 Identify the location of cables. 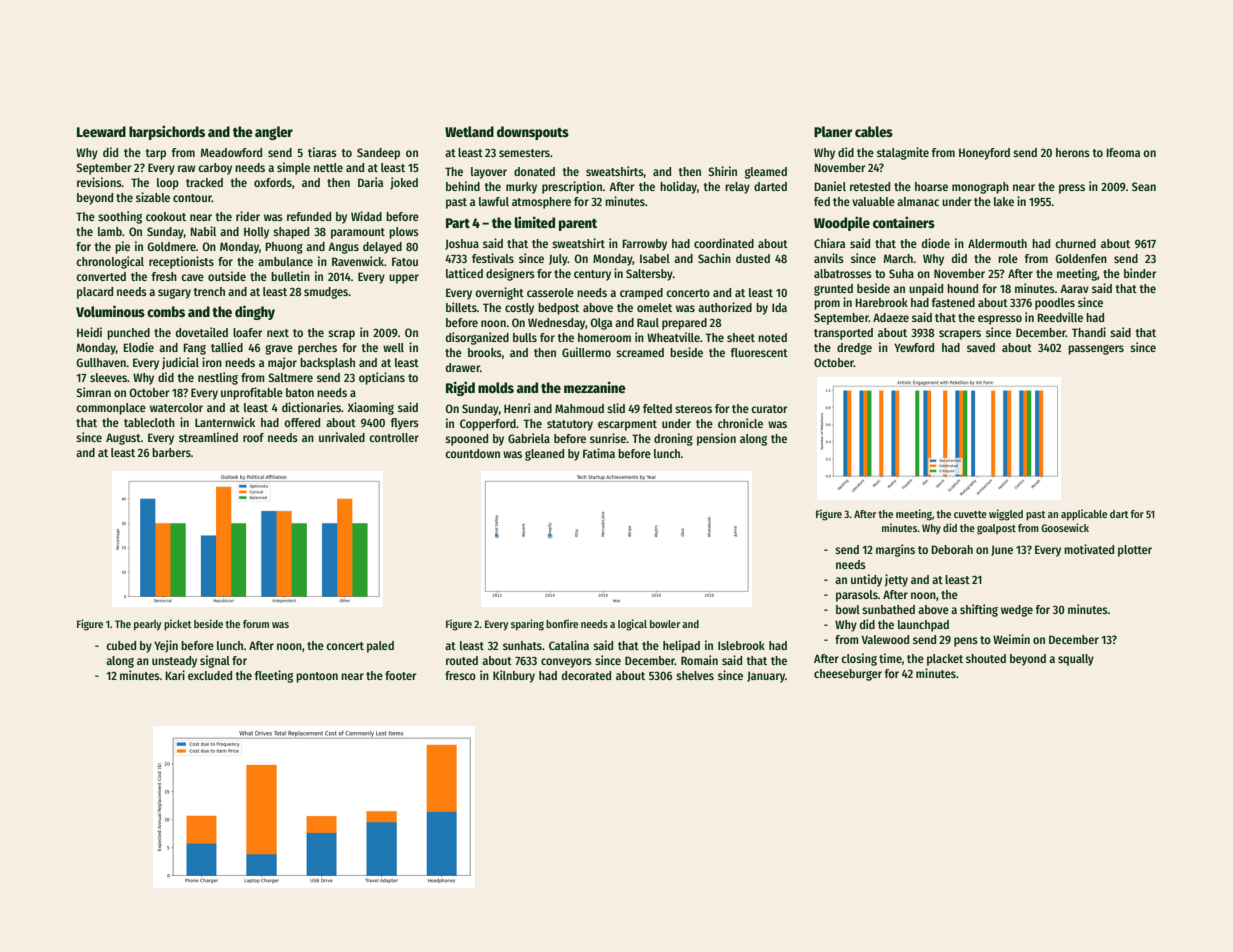
(874, 131).
